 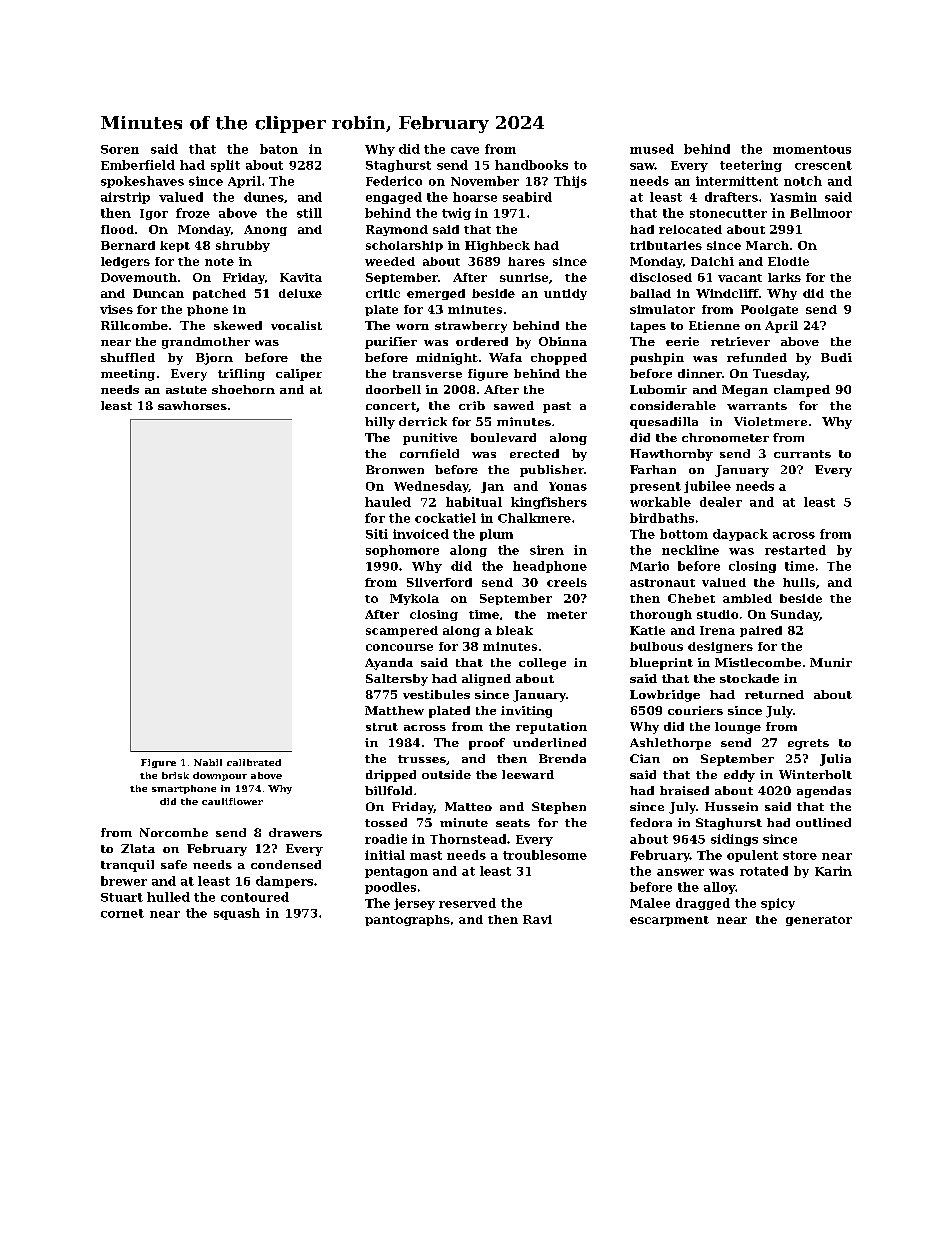 I want to click on proof, so click(x=487, y=744).
